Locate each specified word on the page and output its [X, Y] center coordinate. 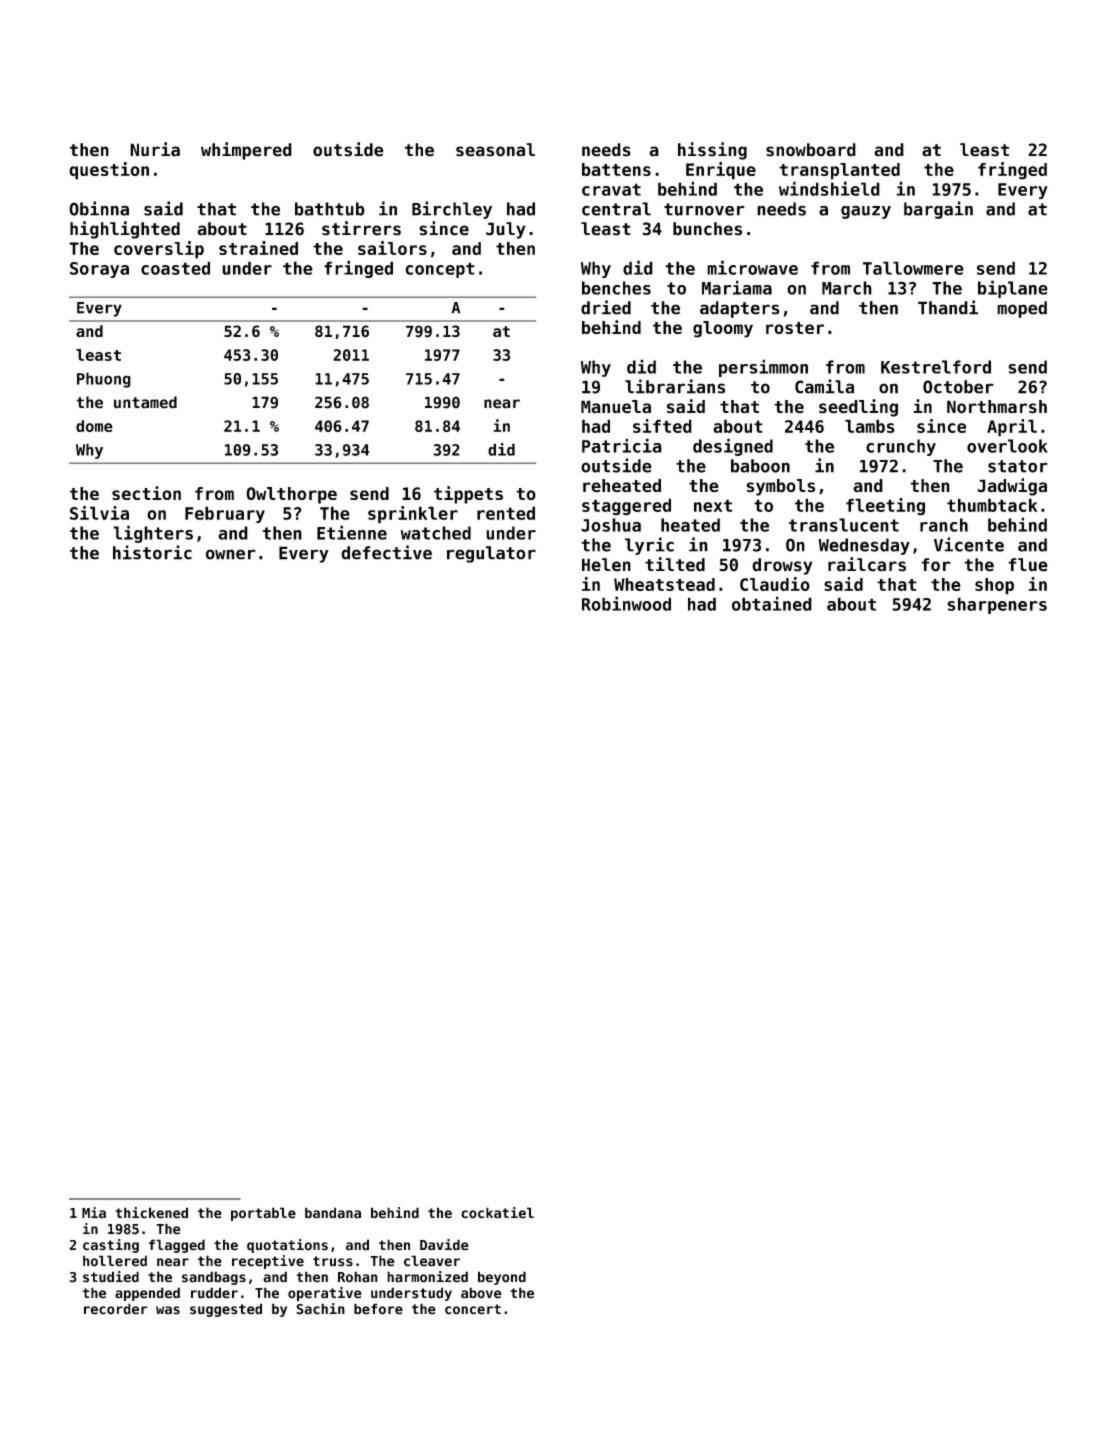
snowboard [811, 150]
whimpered [246, 151]
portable [263, 1214]
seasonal [495, 150]
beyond [502, 1278]
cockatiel [497, 1213]
